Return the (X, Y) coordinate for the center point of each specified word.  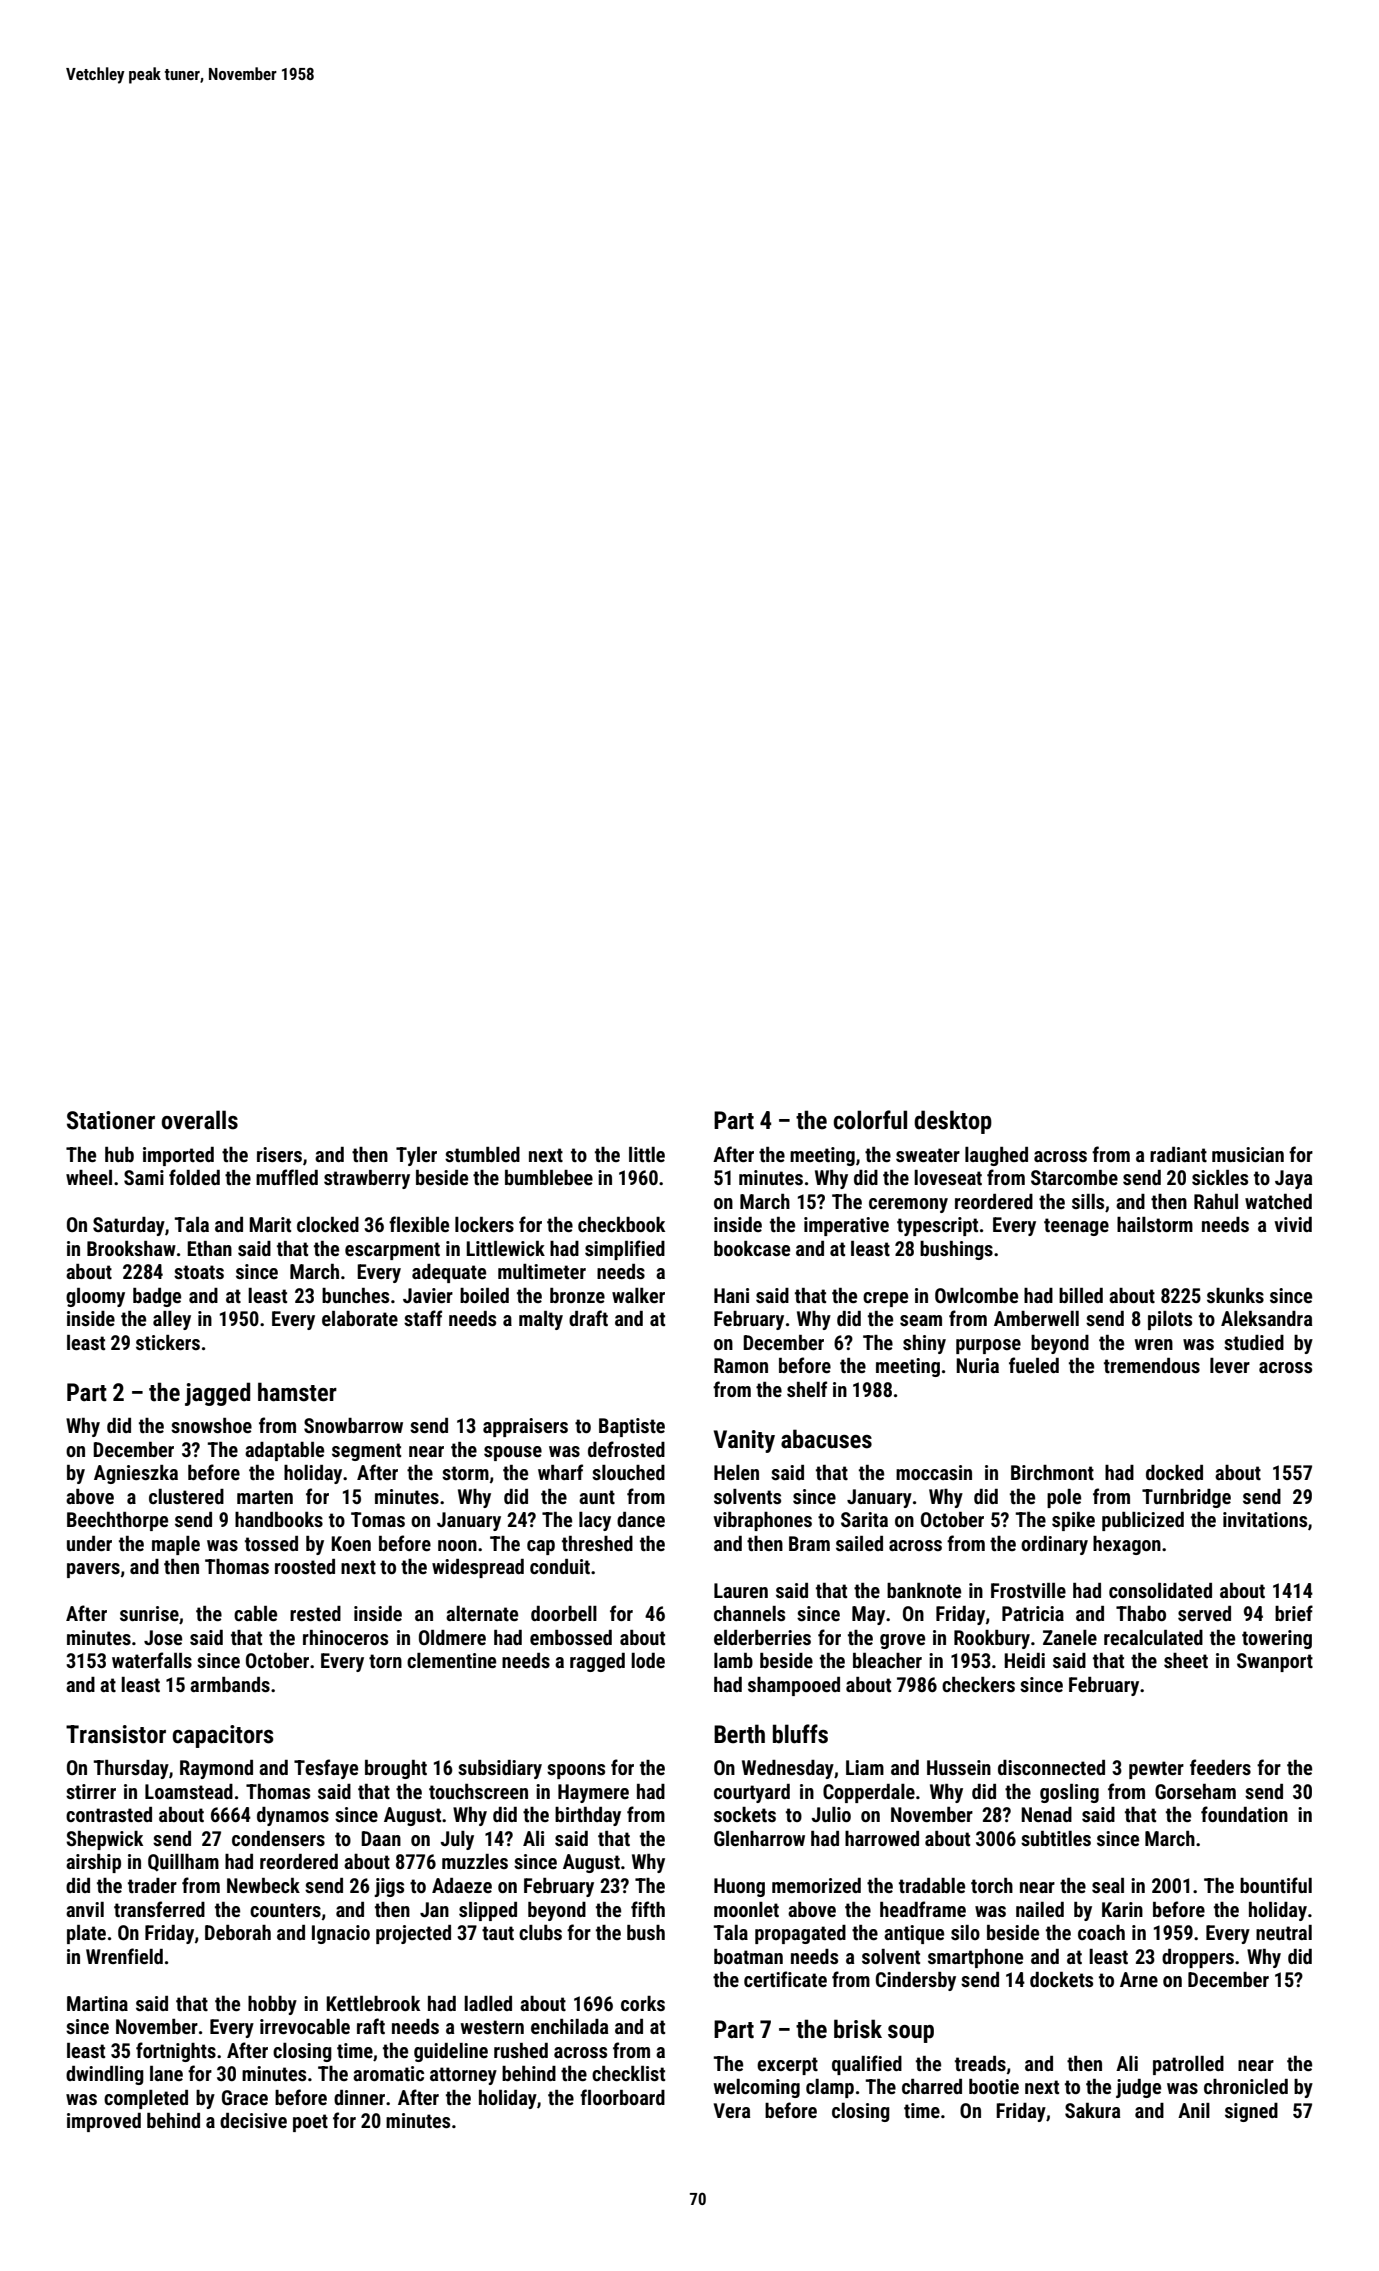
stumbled (482, 1154)
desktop (953, 1122)
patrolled (1188, 2065)
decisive (253, 2120)
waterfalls (152, 1660)
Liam (865, 1767)
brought (396, 1769)
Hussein (959, 1767)
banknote (924, 1590)
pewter (1156, 1770)
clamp (830, 2088)
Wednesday (788, 1769)
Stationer (111, 1120)
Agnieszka (136, 1474)
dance (641, 1519)
